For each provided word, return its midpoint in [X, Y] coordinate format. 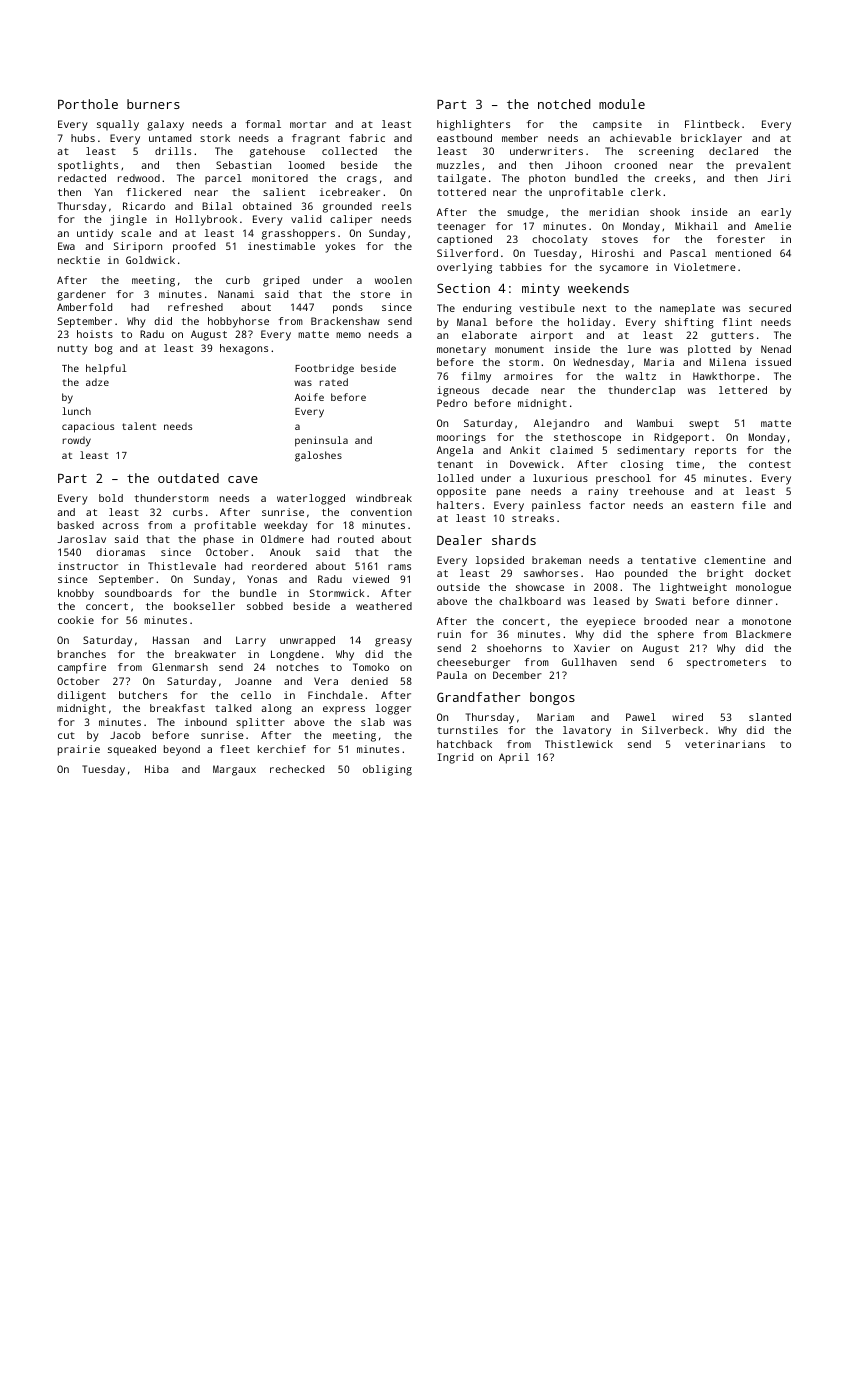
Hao [605, 573]
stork [215, 138]
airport [551, 336]
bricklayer [711, 139]
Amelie [773, 226]
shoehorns [514, 648]
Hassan [171, 640]
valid [306, 219]
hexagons [244, 349]
